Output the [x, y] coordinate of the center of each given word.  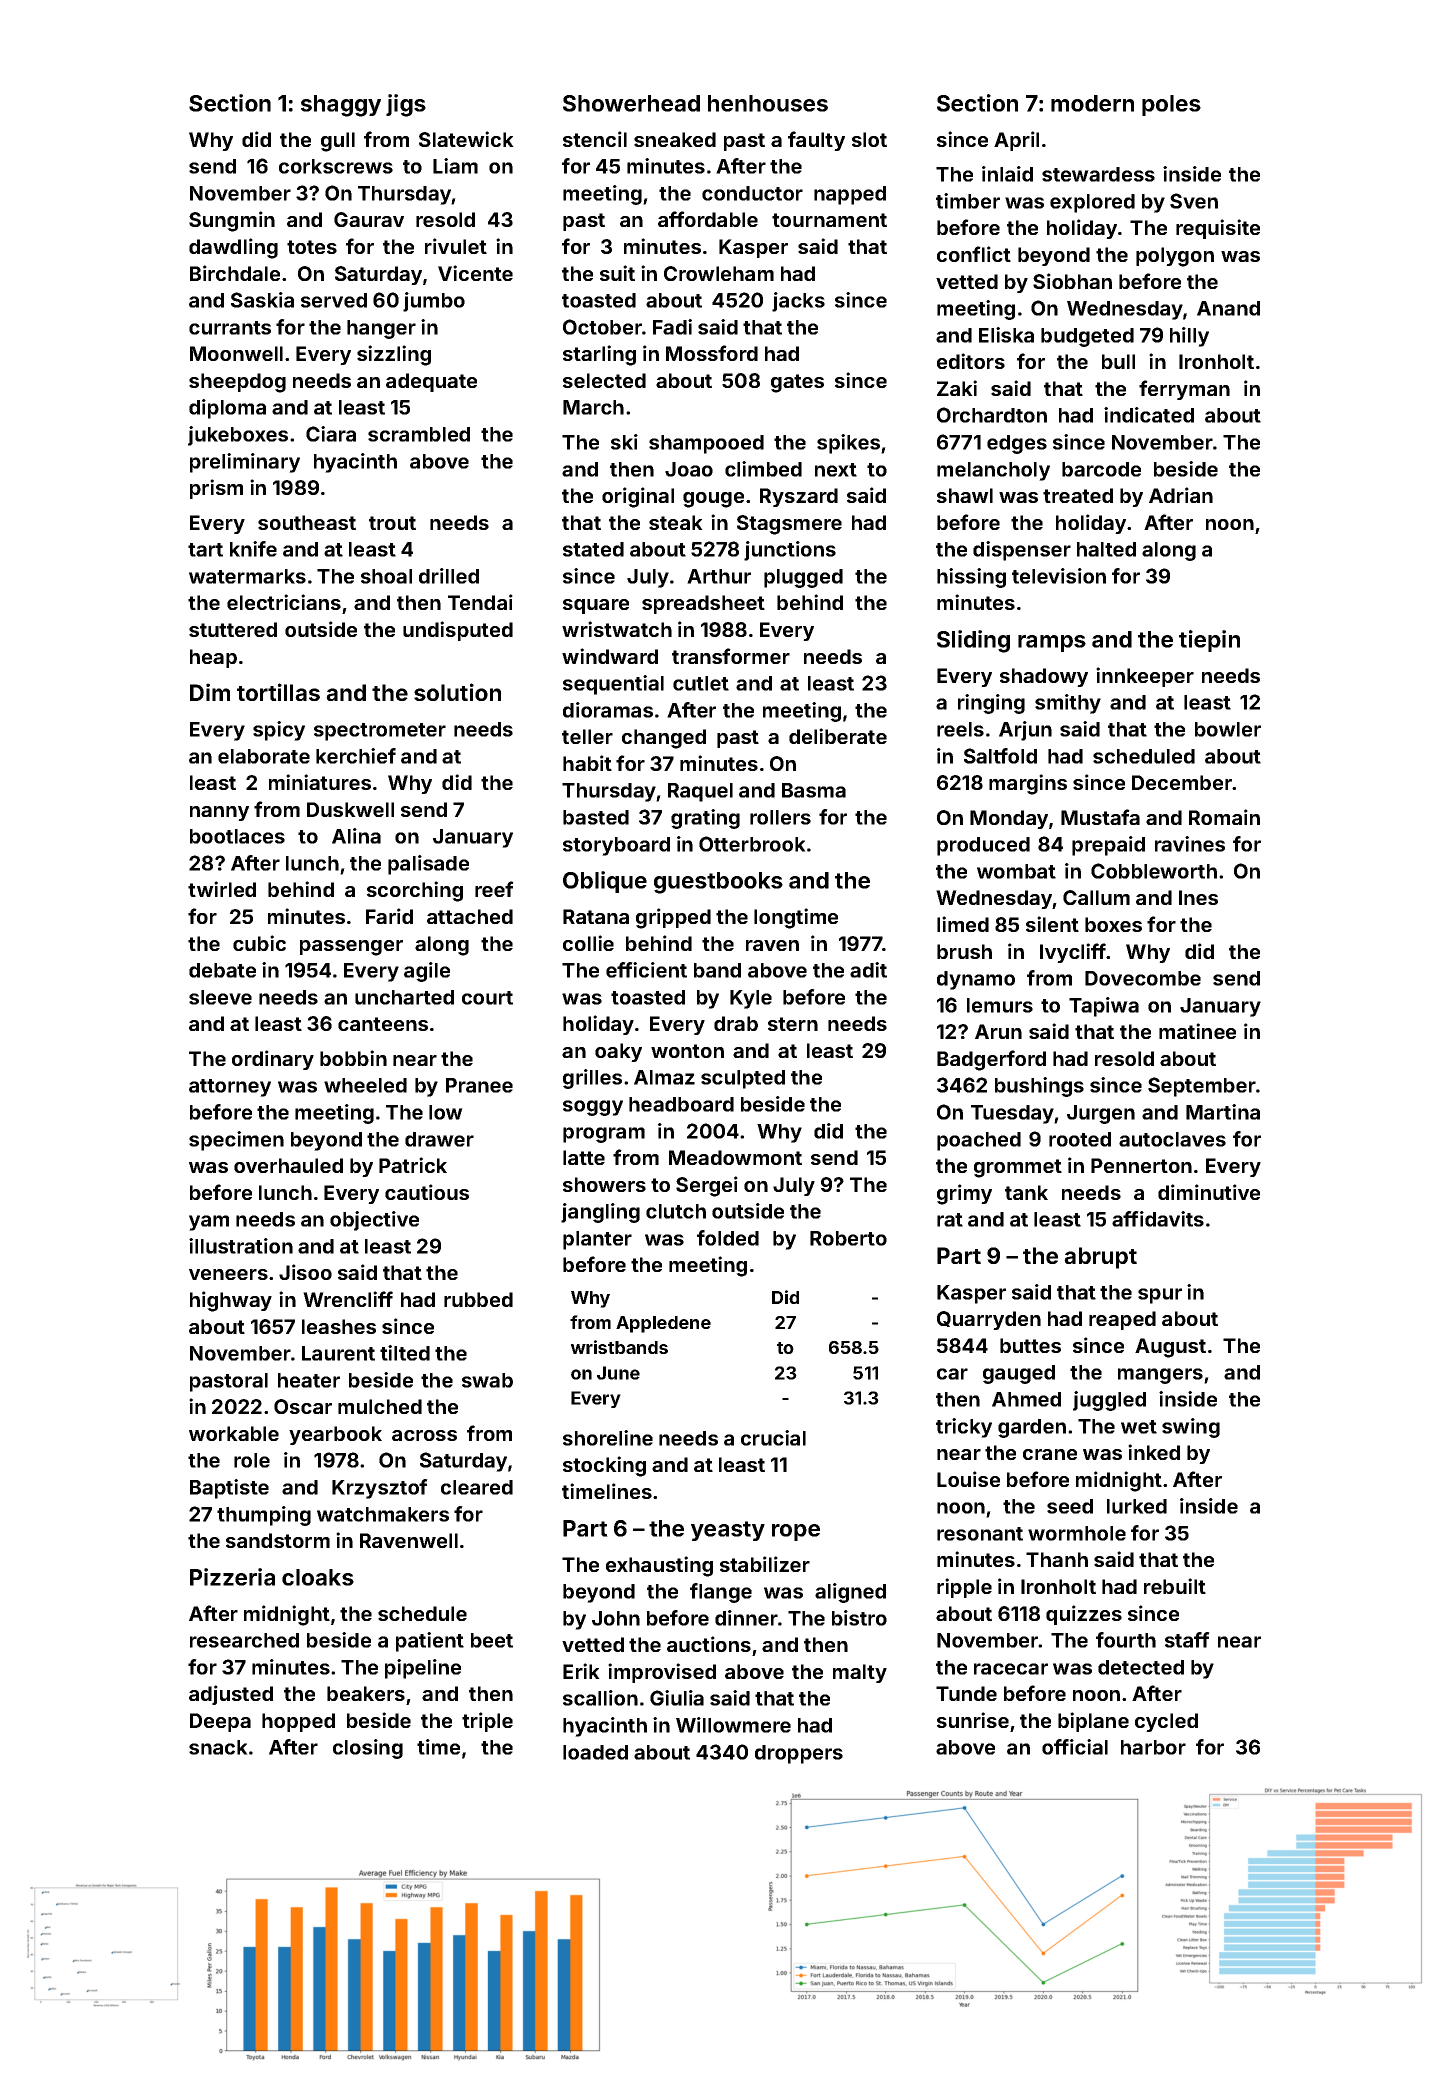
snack [218, 1747]
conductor [752, 193]
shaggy [341, 106]
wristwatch [617, 629]
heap [213, 658]
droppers [799, 1754]
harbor [1153, 1747]
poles [1171, 105]
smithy [1068, 704]
